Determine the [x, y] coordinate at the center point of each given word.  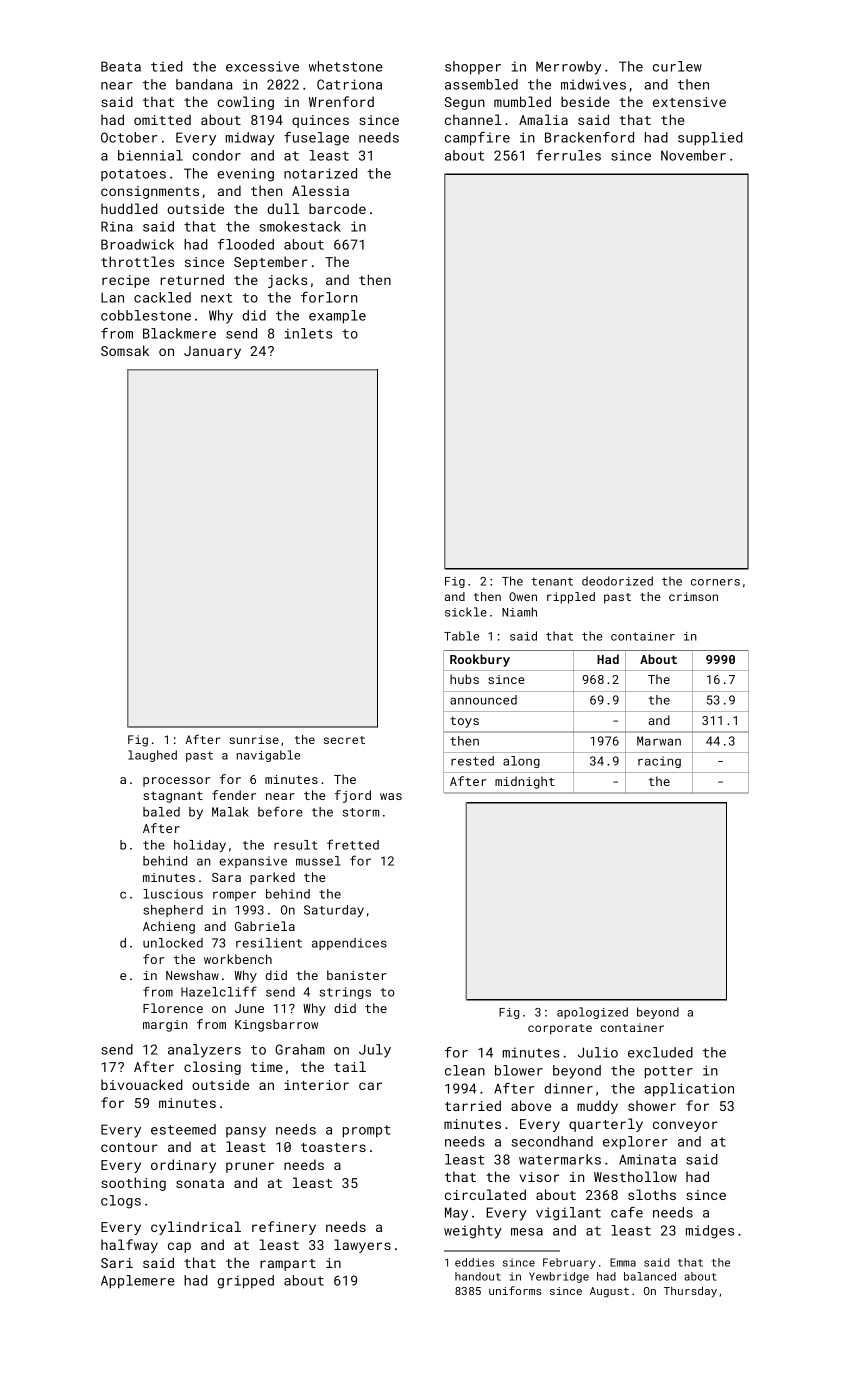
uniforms [515, 1290]
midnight [525, 782]
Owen [523, 596]
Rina [117, 226]
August [609, 1292]
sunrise [254, 739]
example [337, 317]
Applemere [138, 1282]
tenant [552, 581]
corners [715, 582]
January [212, 352]
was [391, 796]
